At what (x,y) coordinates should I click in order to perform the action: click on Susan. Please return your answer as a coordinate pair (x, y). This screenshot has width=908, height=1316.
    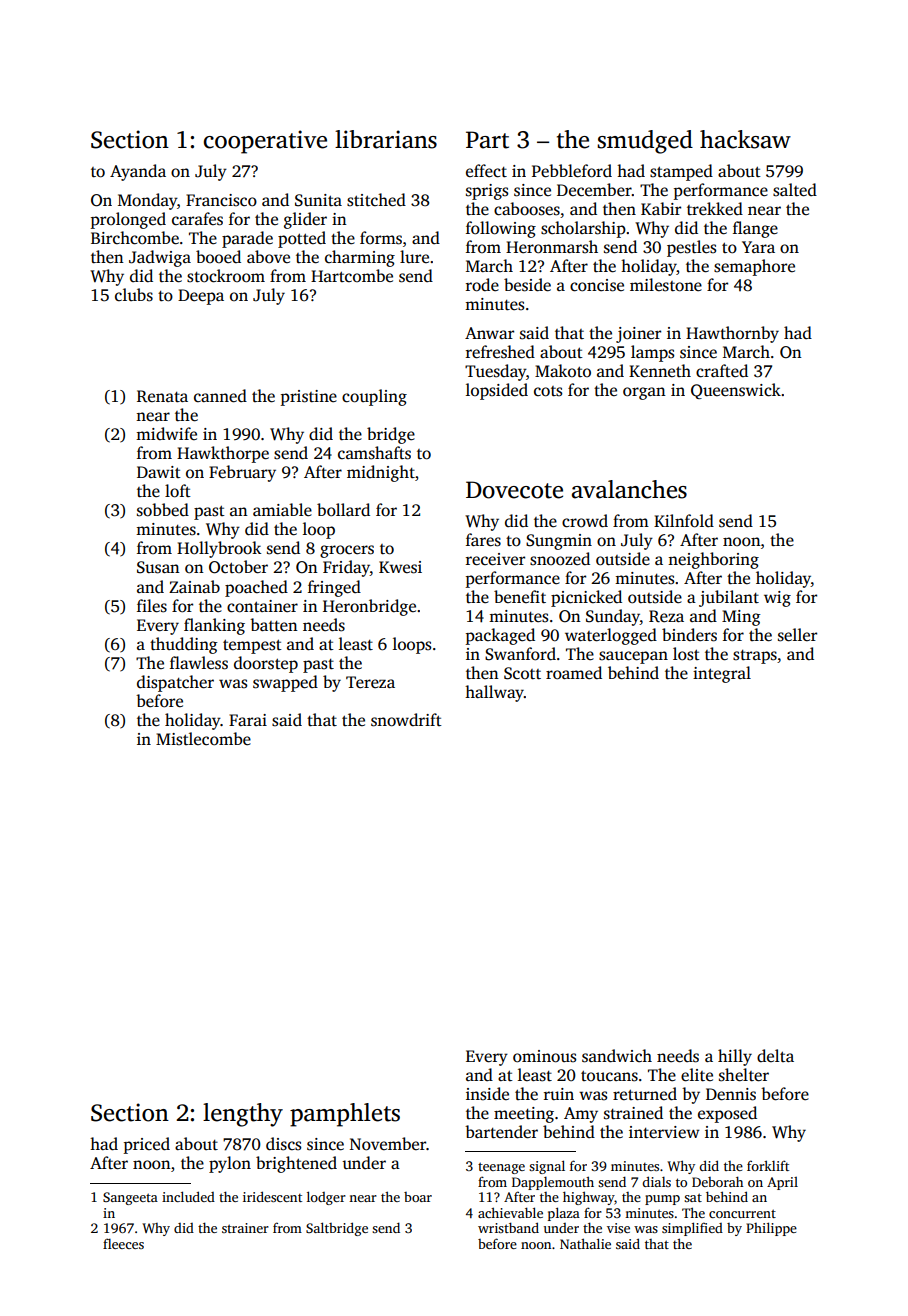
    Looking at the image, I should click on (158, 567).
